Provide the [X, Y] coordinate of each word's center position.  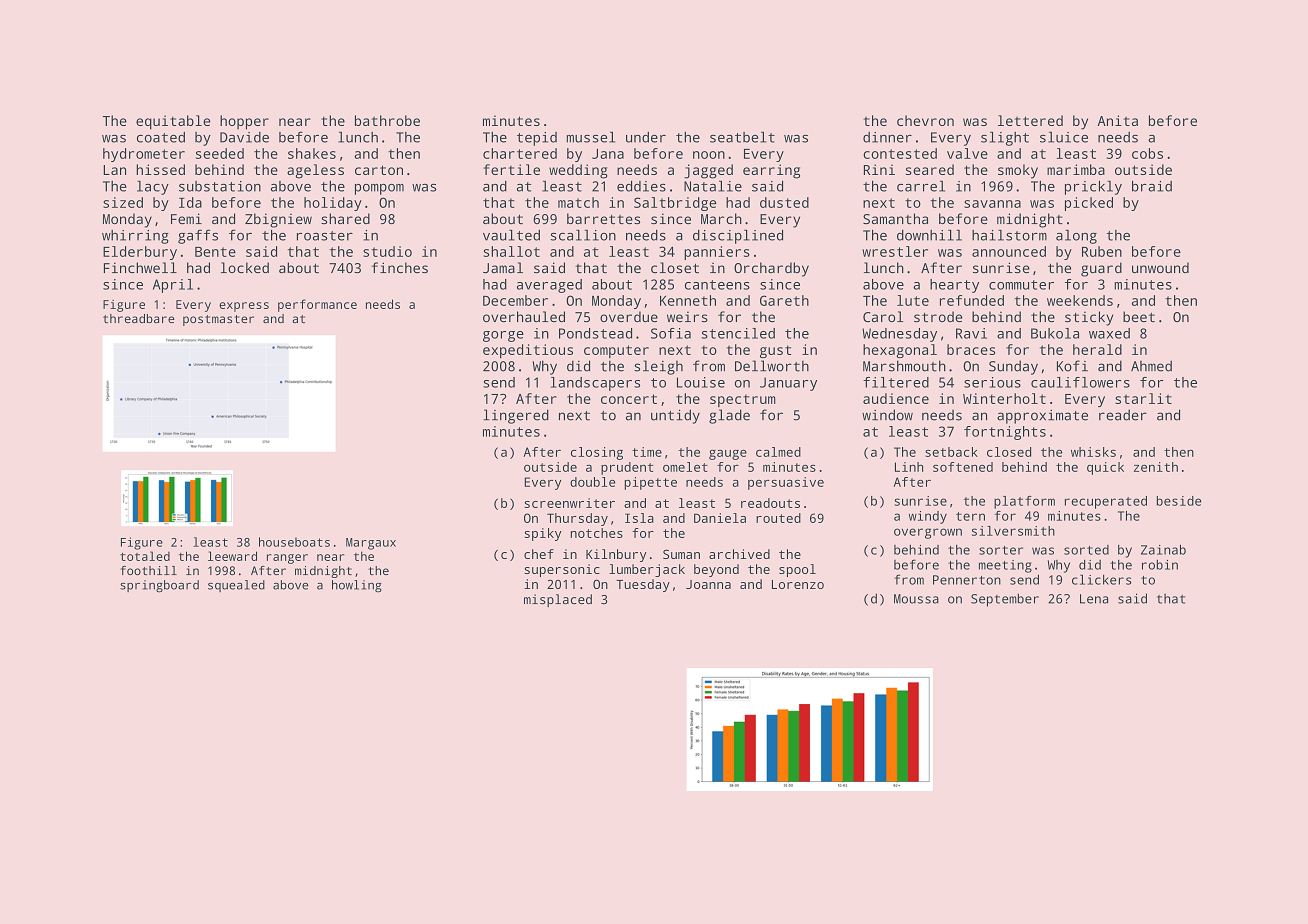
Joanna [708, 584]
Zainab [1163, 549]
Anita [1118, 120]
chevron [925, 120]
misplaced [558, 600]
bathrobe [387, 120]
